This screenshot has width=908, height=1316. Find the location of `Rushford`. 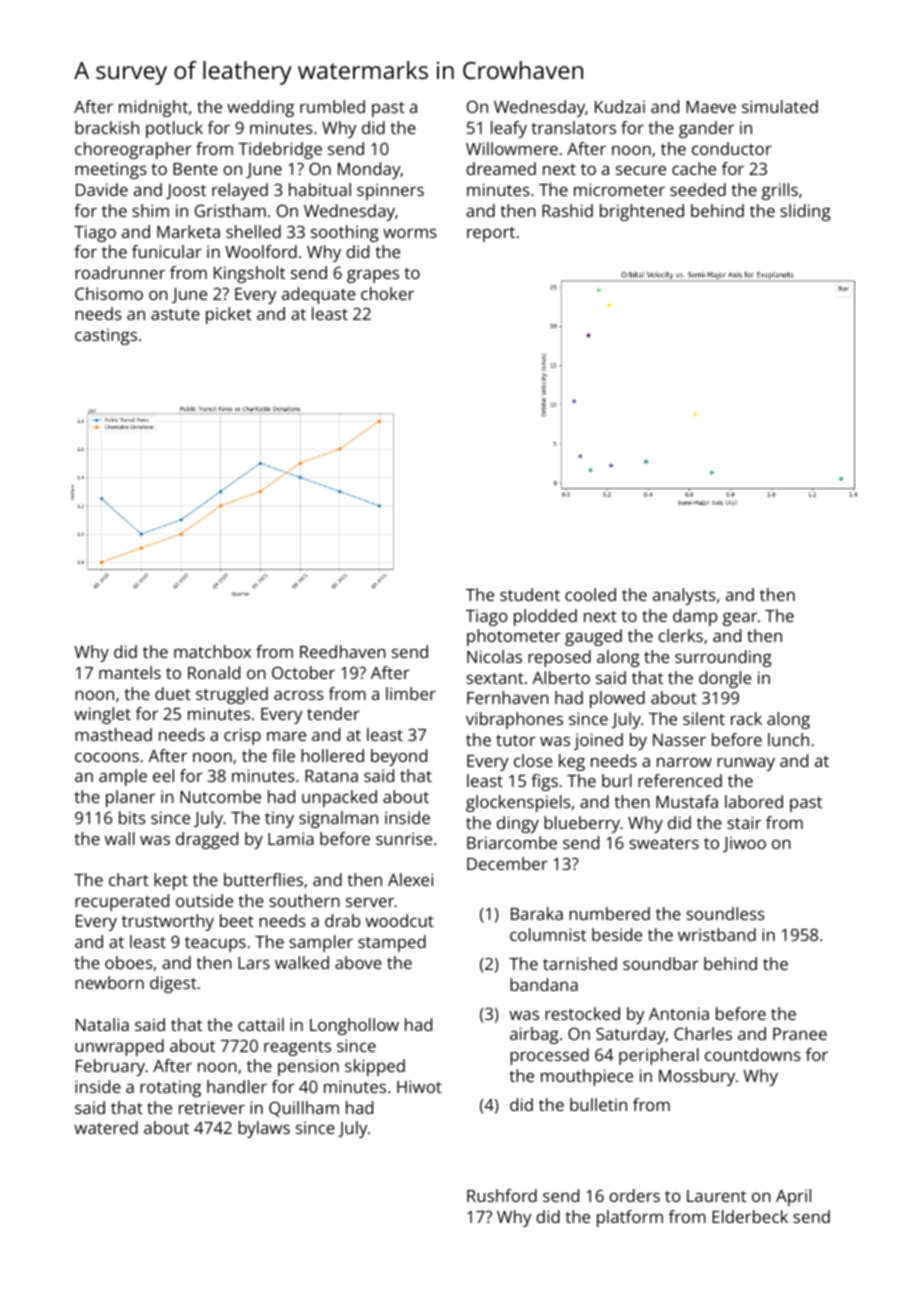

Rushford is located at coordinates (502, 1195).
